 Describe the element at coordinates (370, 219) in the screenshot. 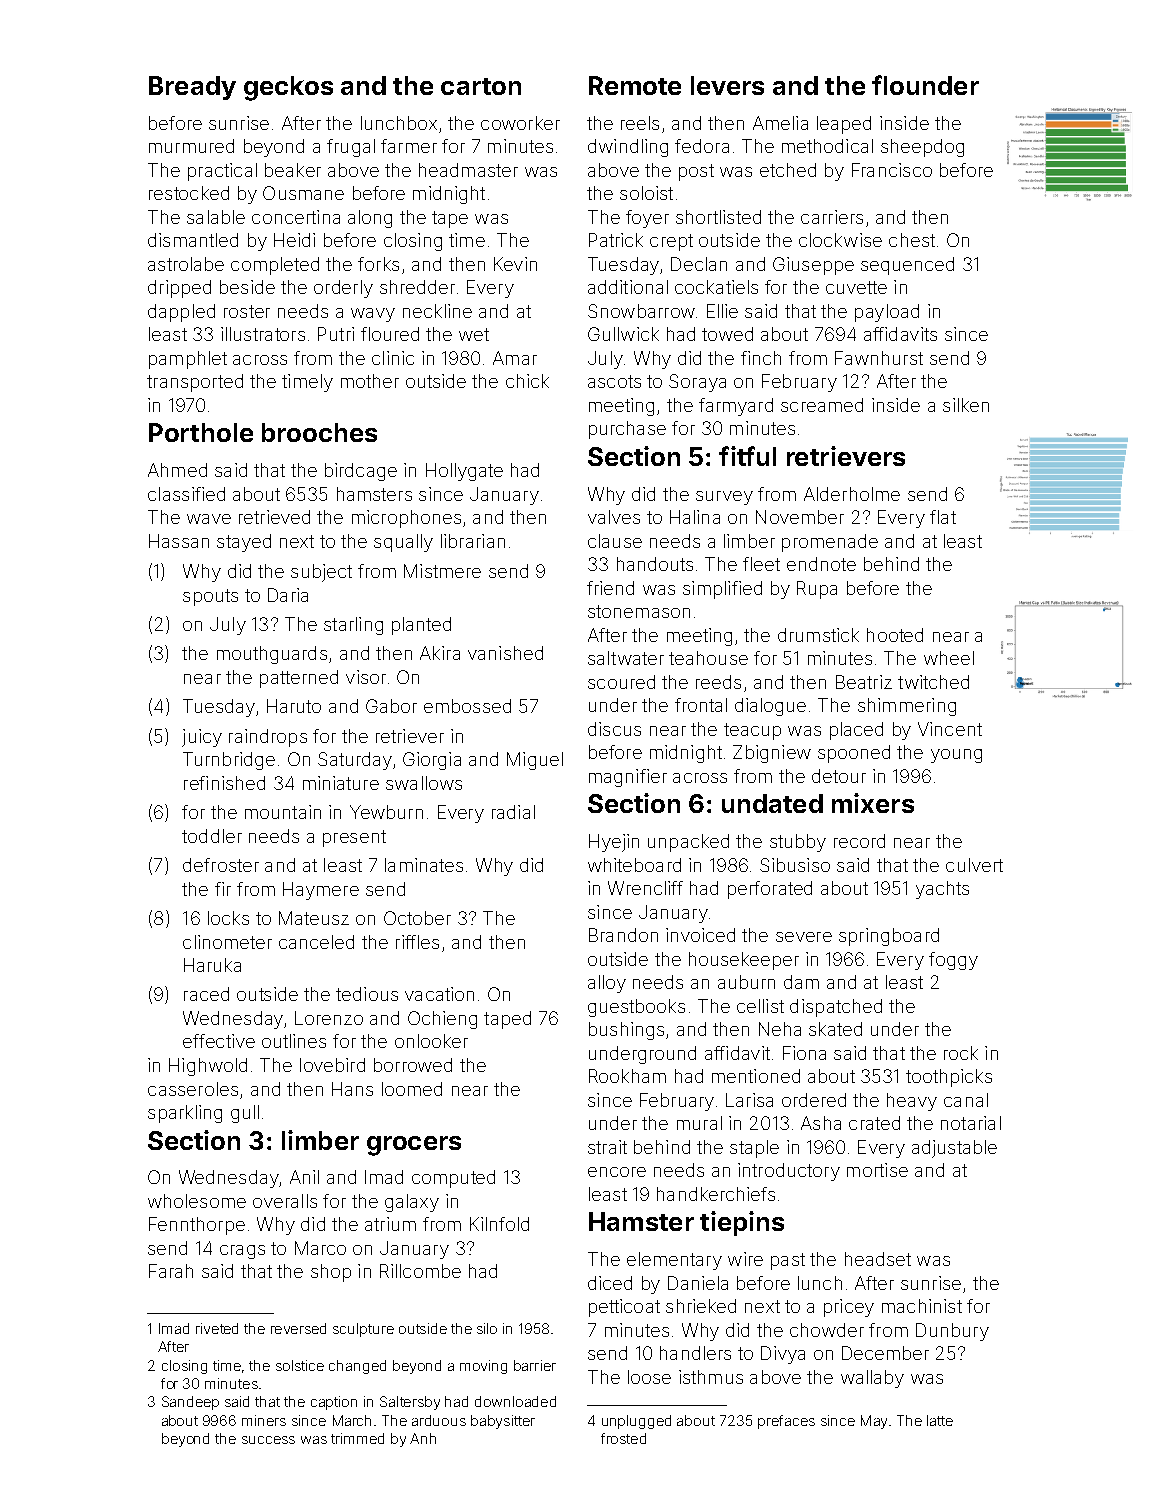

I see `along` at that location.
